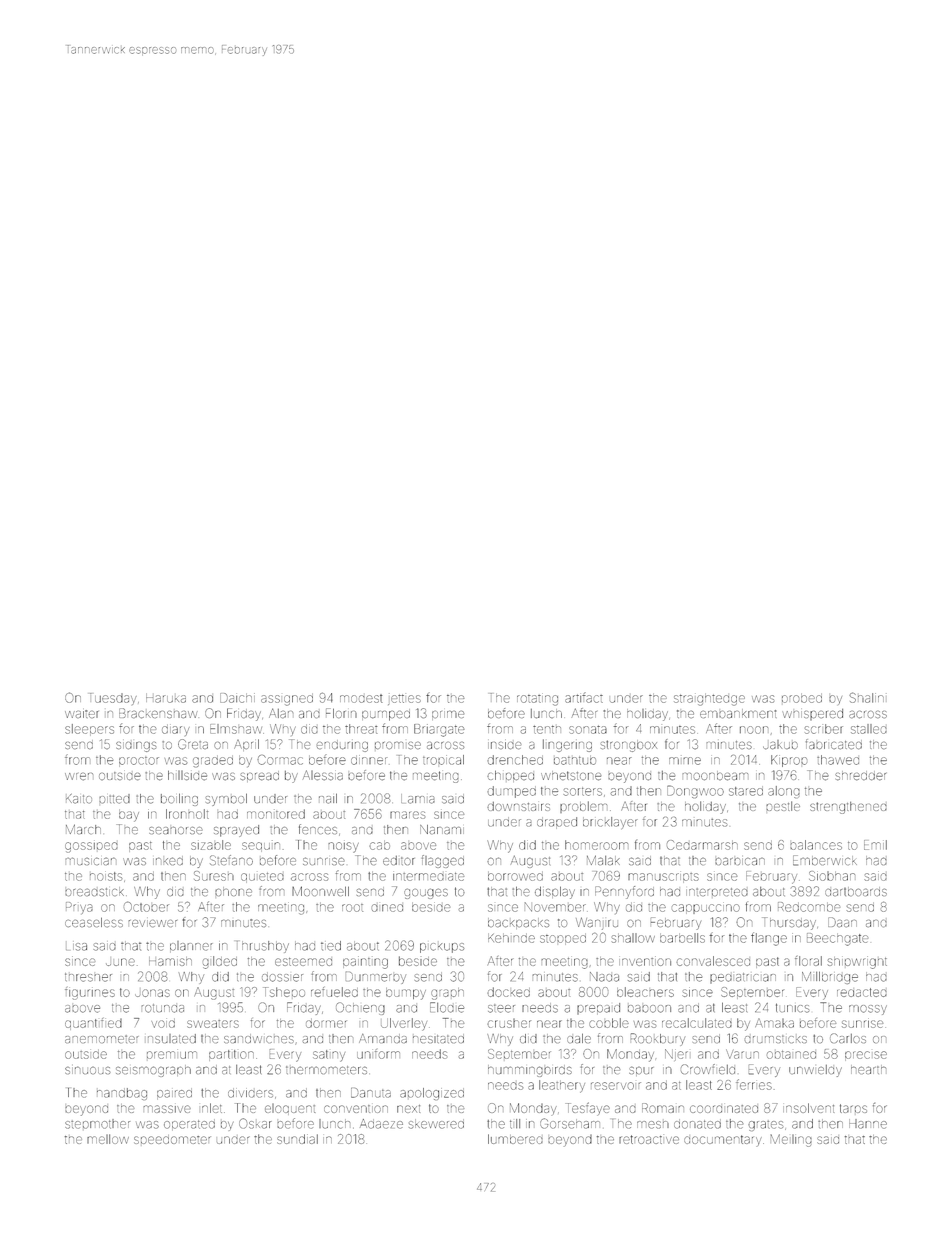 The height and width of the screenshot is (1233, 952). What do you see at coordinates (518, 806) in the screenshot?
I see `downstairs` at bounding box center [518, 806].
